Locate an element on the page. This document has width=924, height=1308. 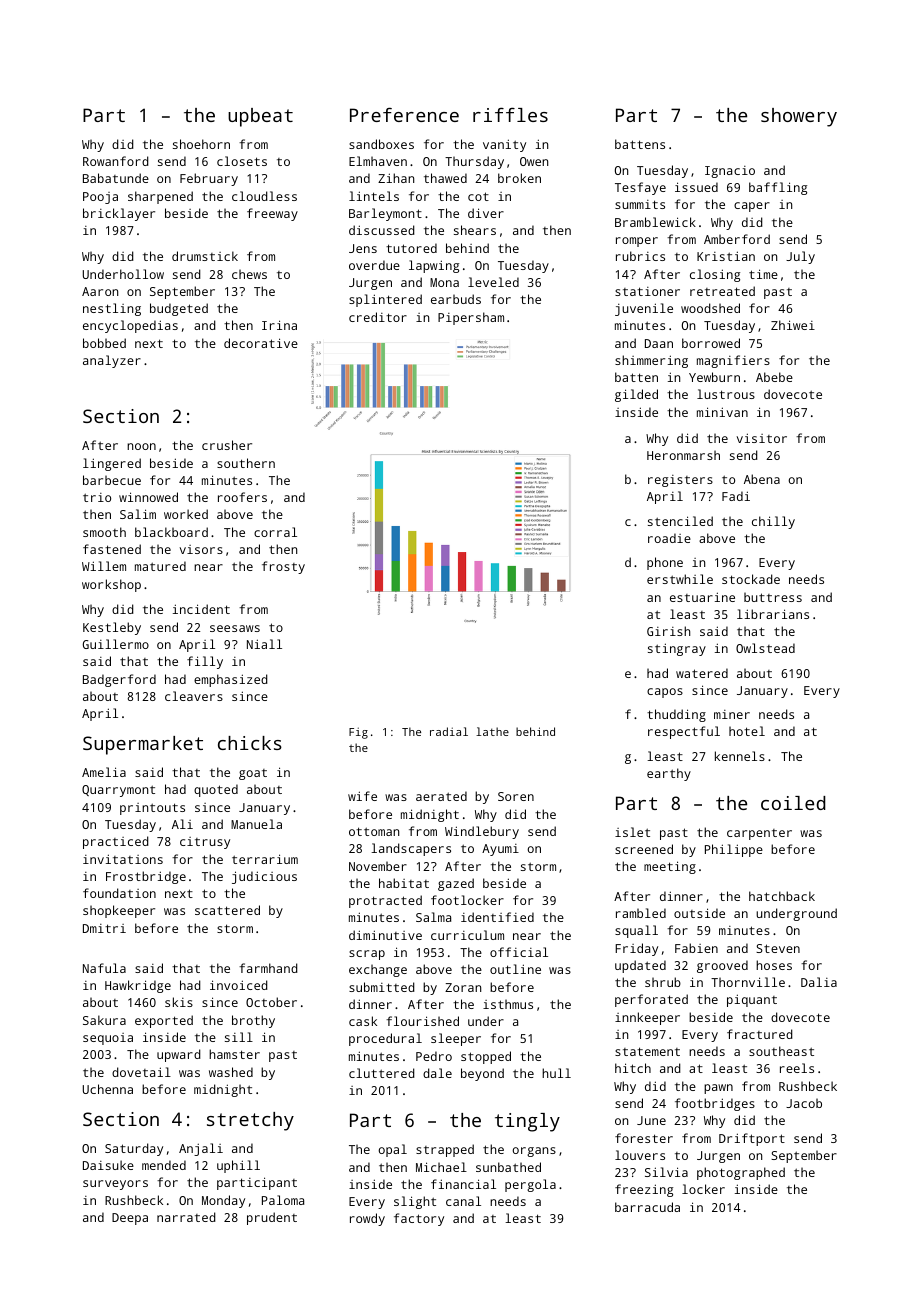
Preference is located at coordinates (404, 115).
